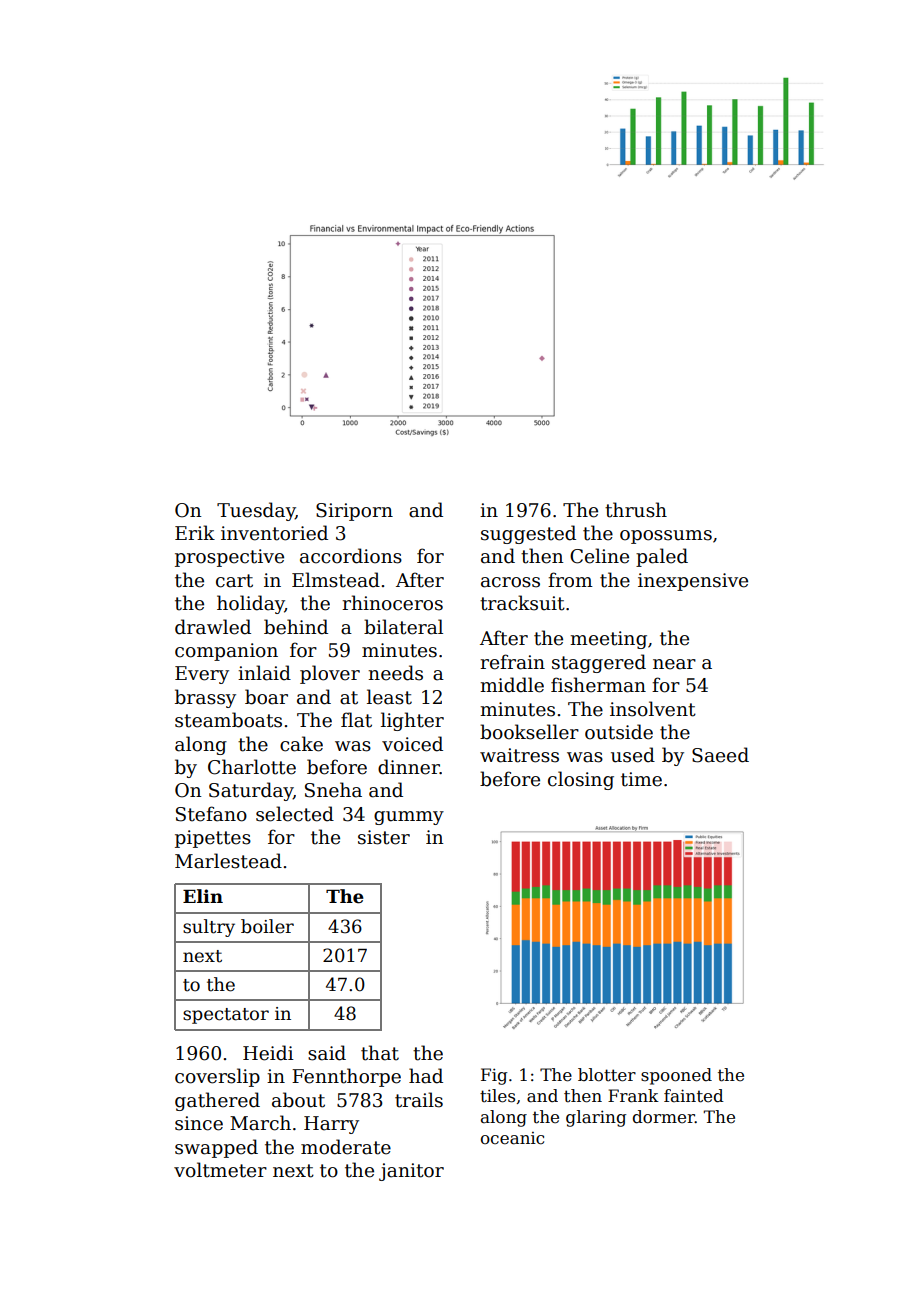 This page has width=924, height=1311. Describe the element at coordinates (226, 652) in the page. I see `companion` at that location.
